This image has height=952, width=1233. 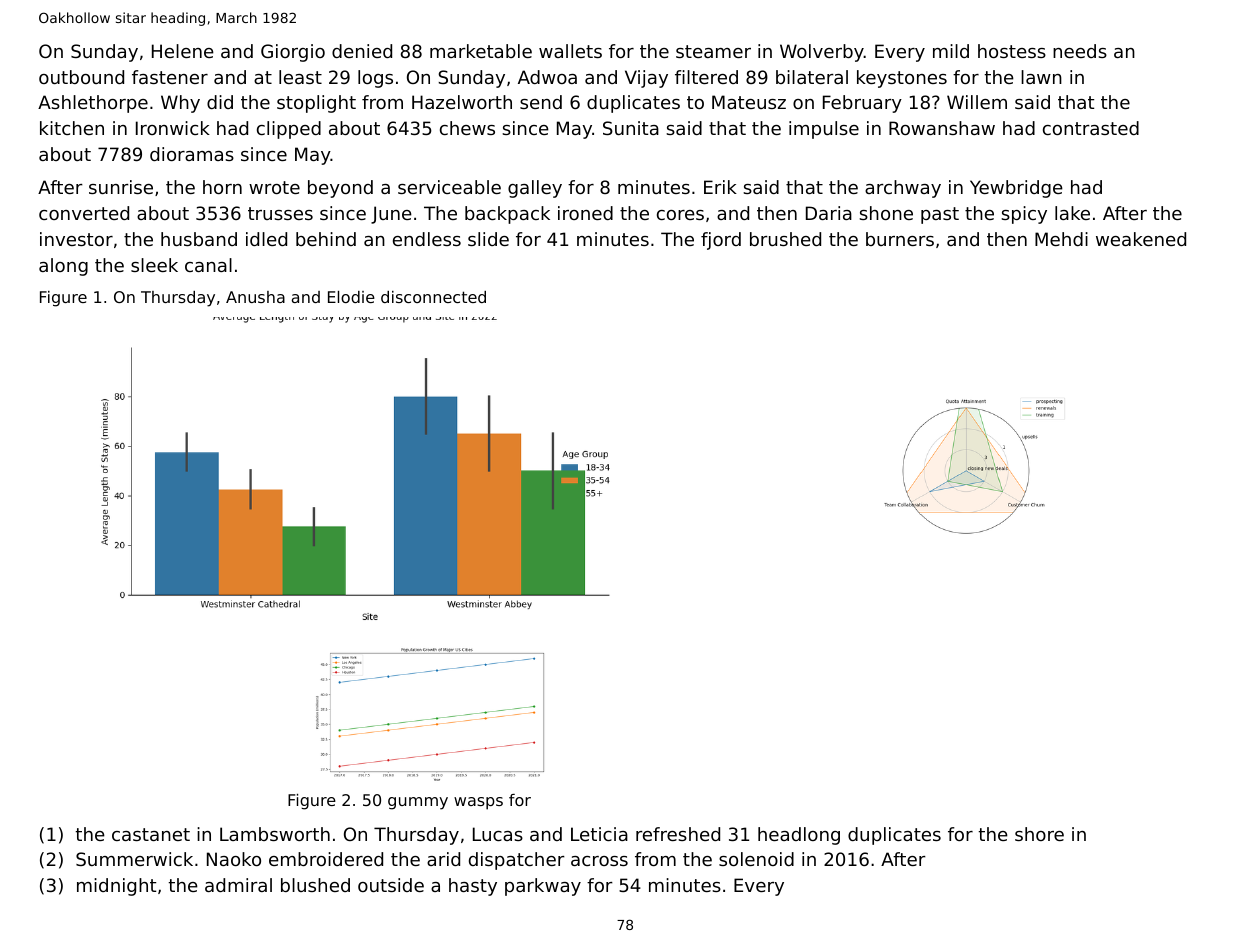 What do you see at coordinates (1061, 239) in the image?
I see `Mehdi` at bounding box center [1061, 239].
